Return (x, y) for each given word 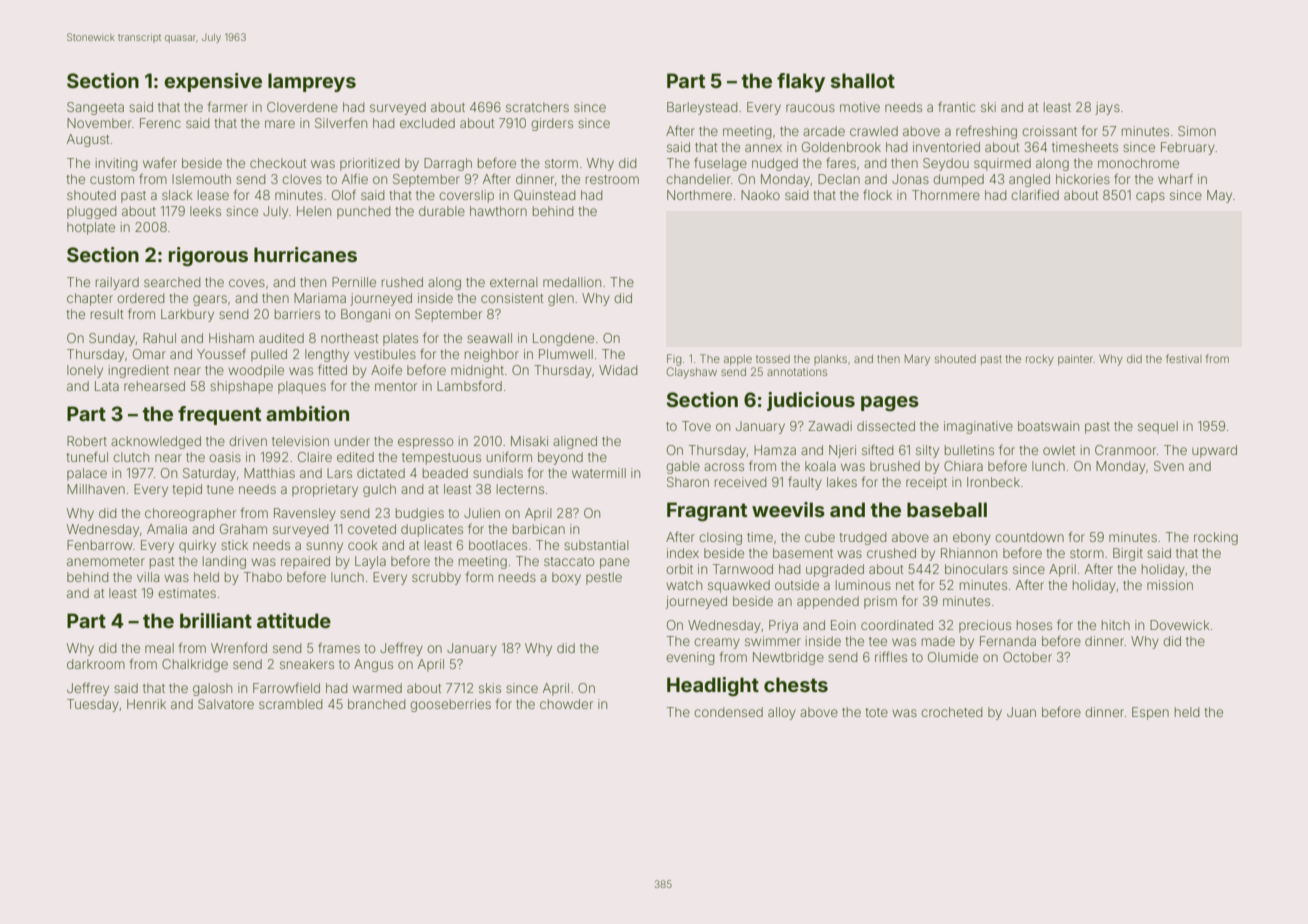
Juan (1021, 712)
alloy (782, 713)
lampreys (312, 82)
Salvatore (226, 704)
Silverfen (341, 122)
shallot (863, 80)
